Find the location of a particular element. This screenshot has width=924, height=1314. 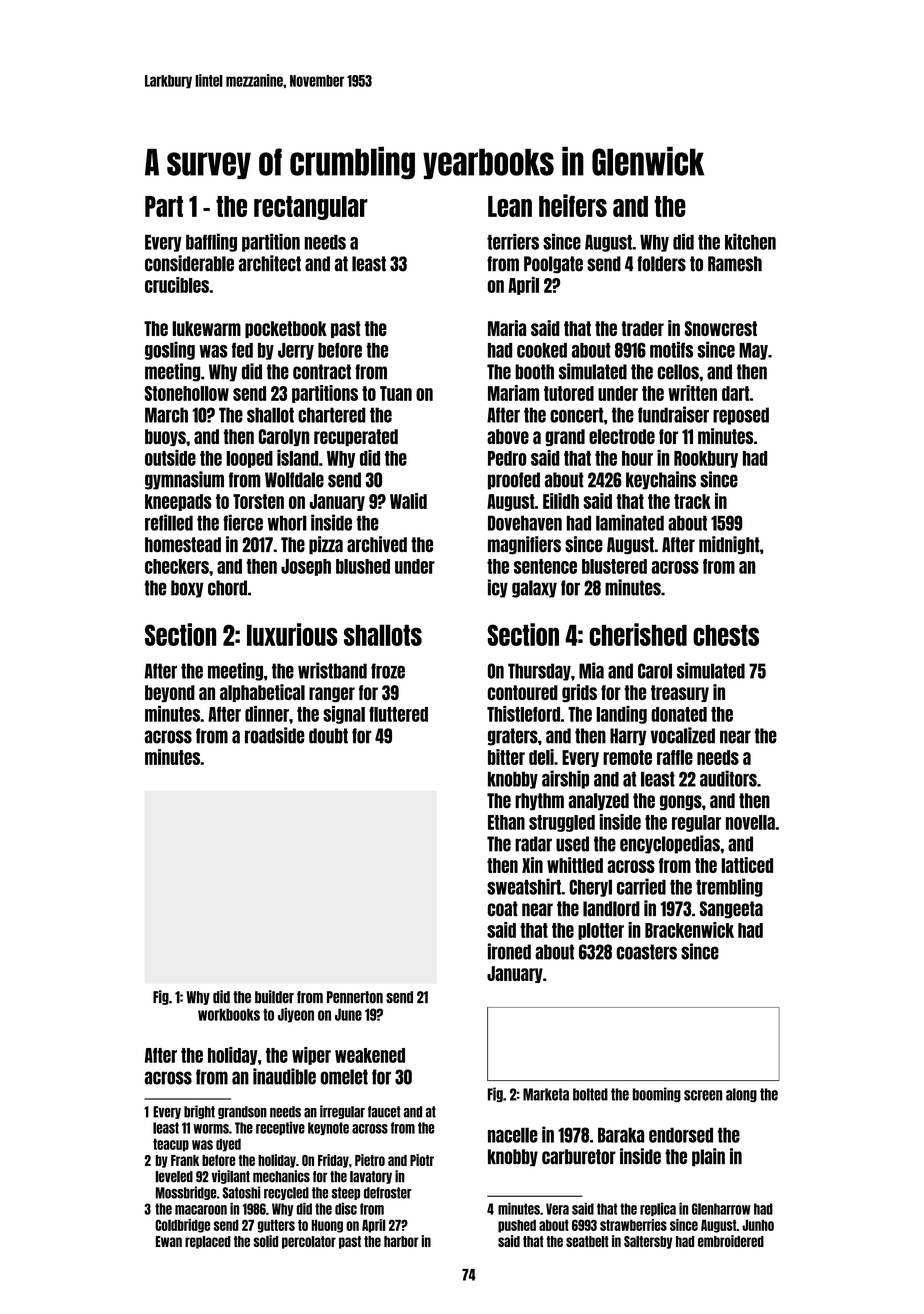

Mossbridge is located at coordinates (186, 1193).
